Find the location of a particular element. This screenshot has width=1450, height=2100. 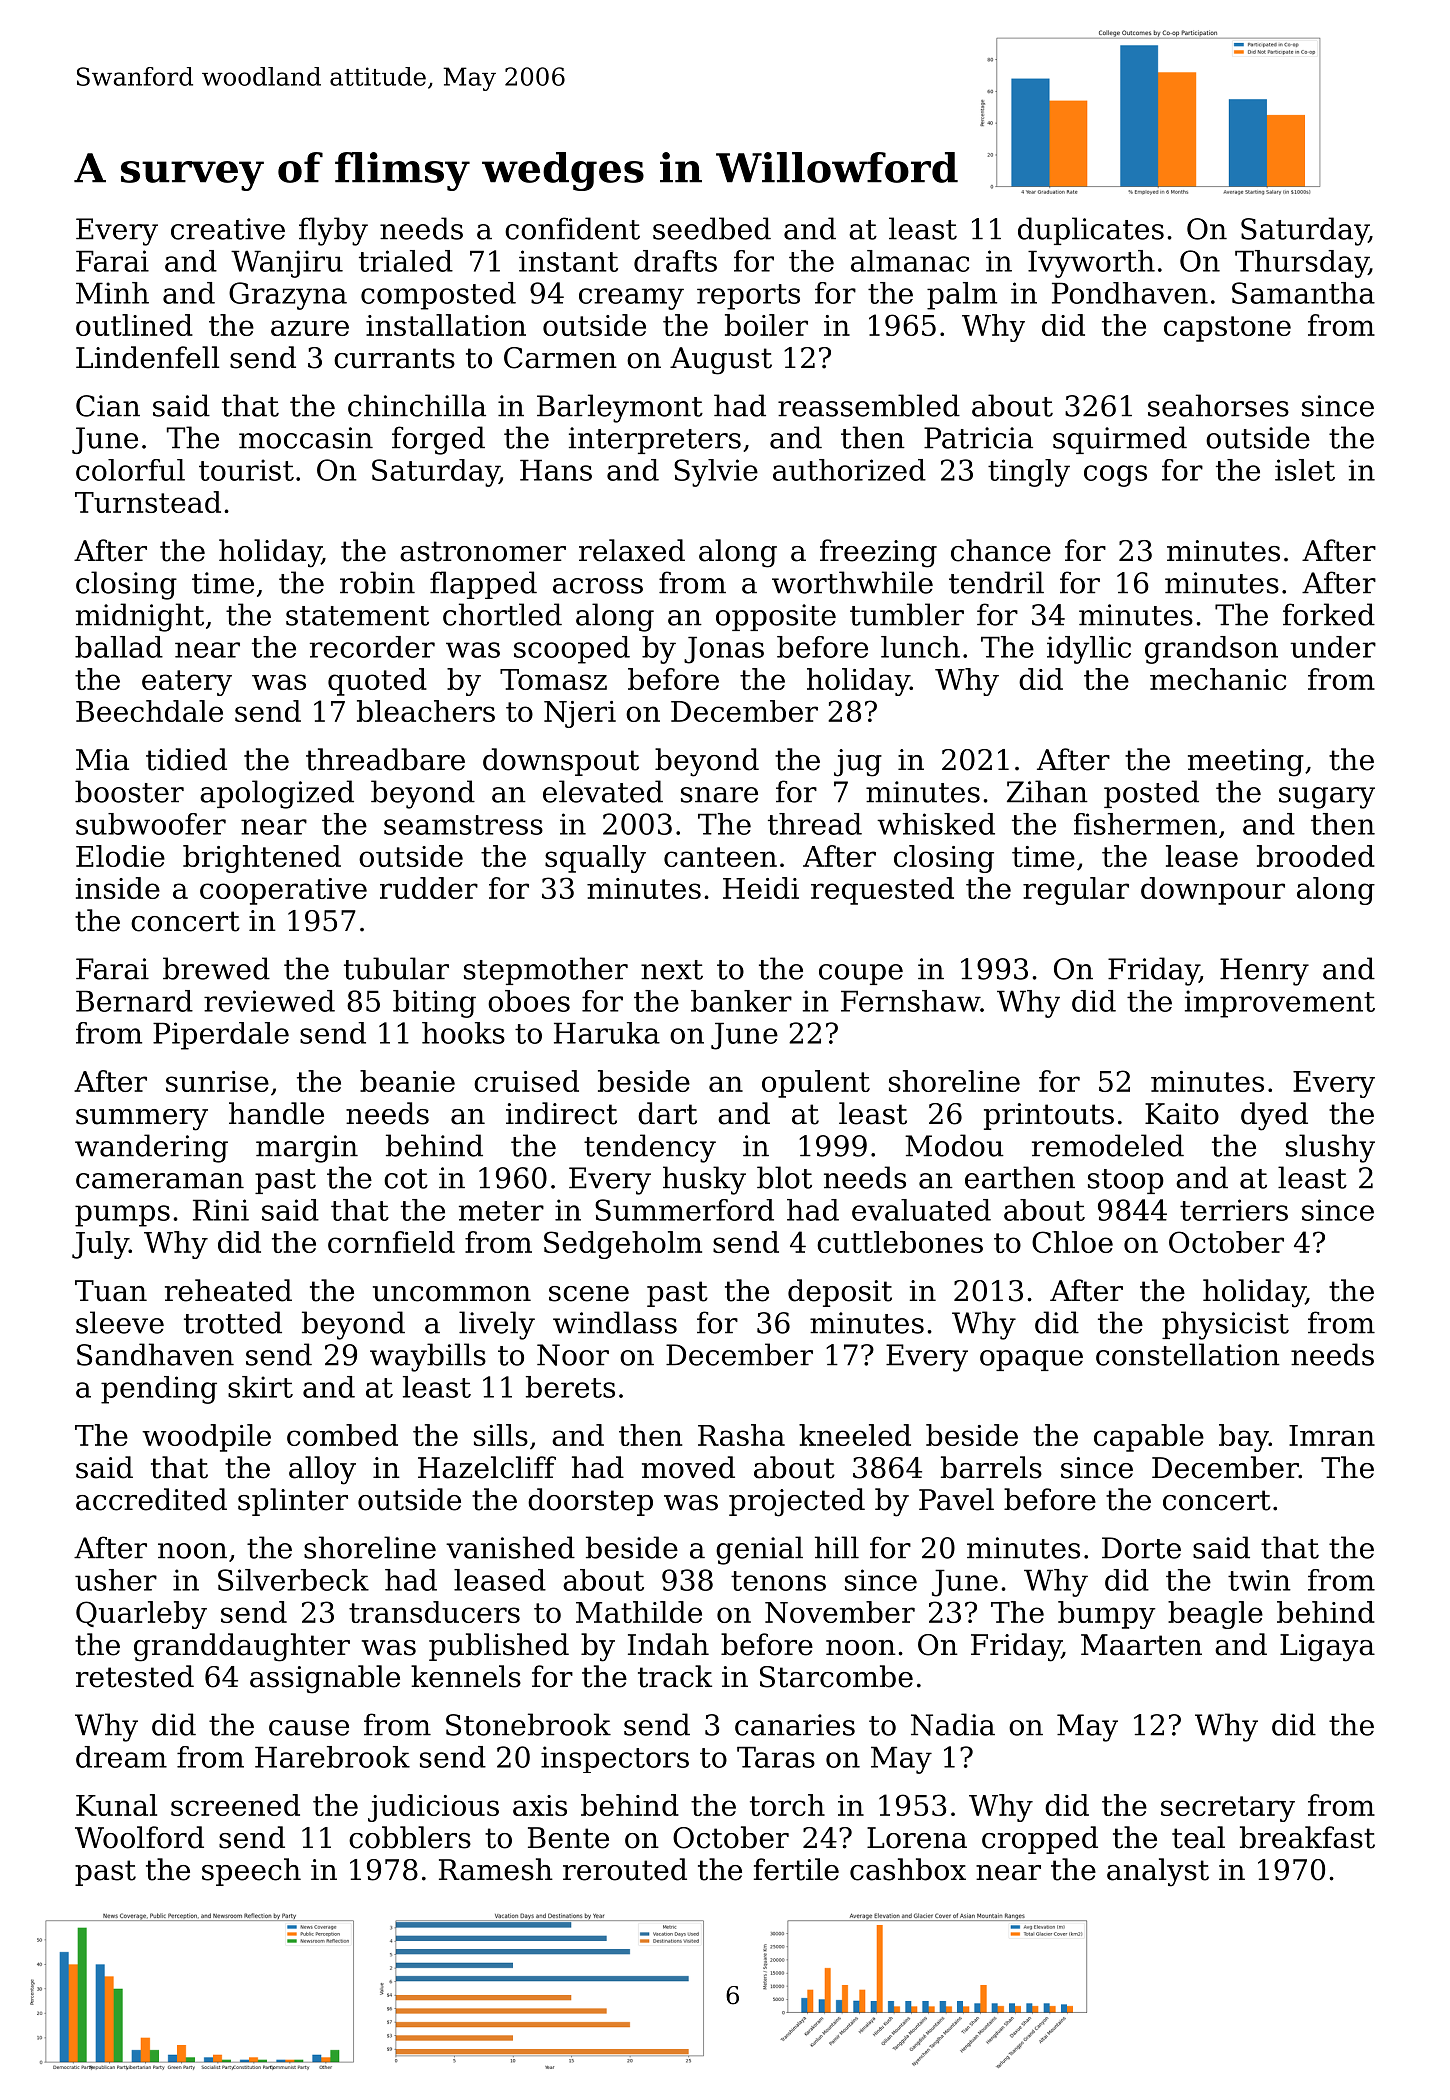

Beechdale is located at coordinates (149, 711).
